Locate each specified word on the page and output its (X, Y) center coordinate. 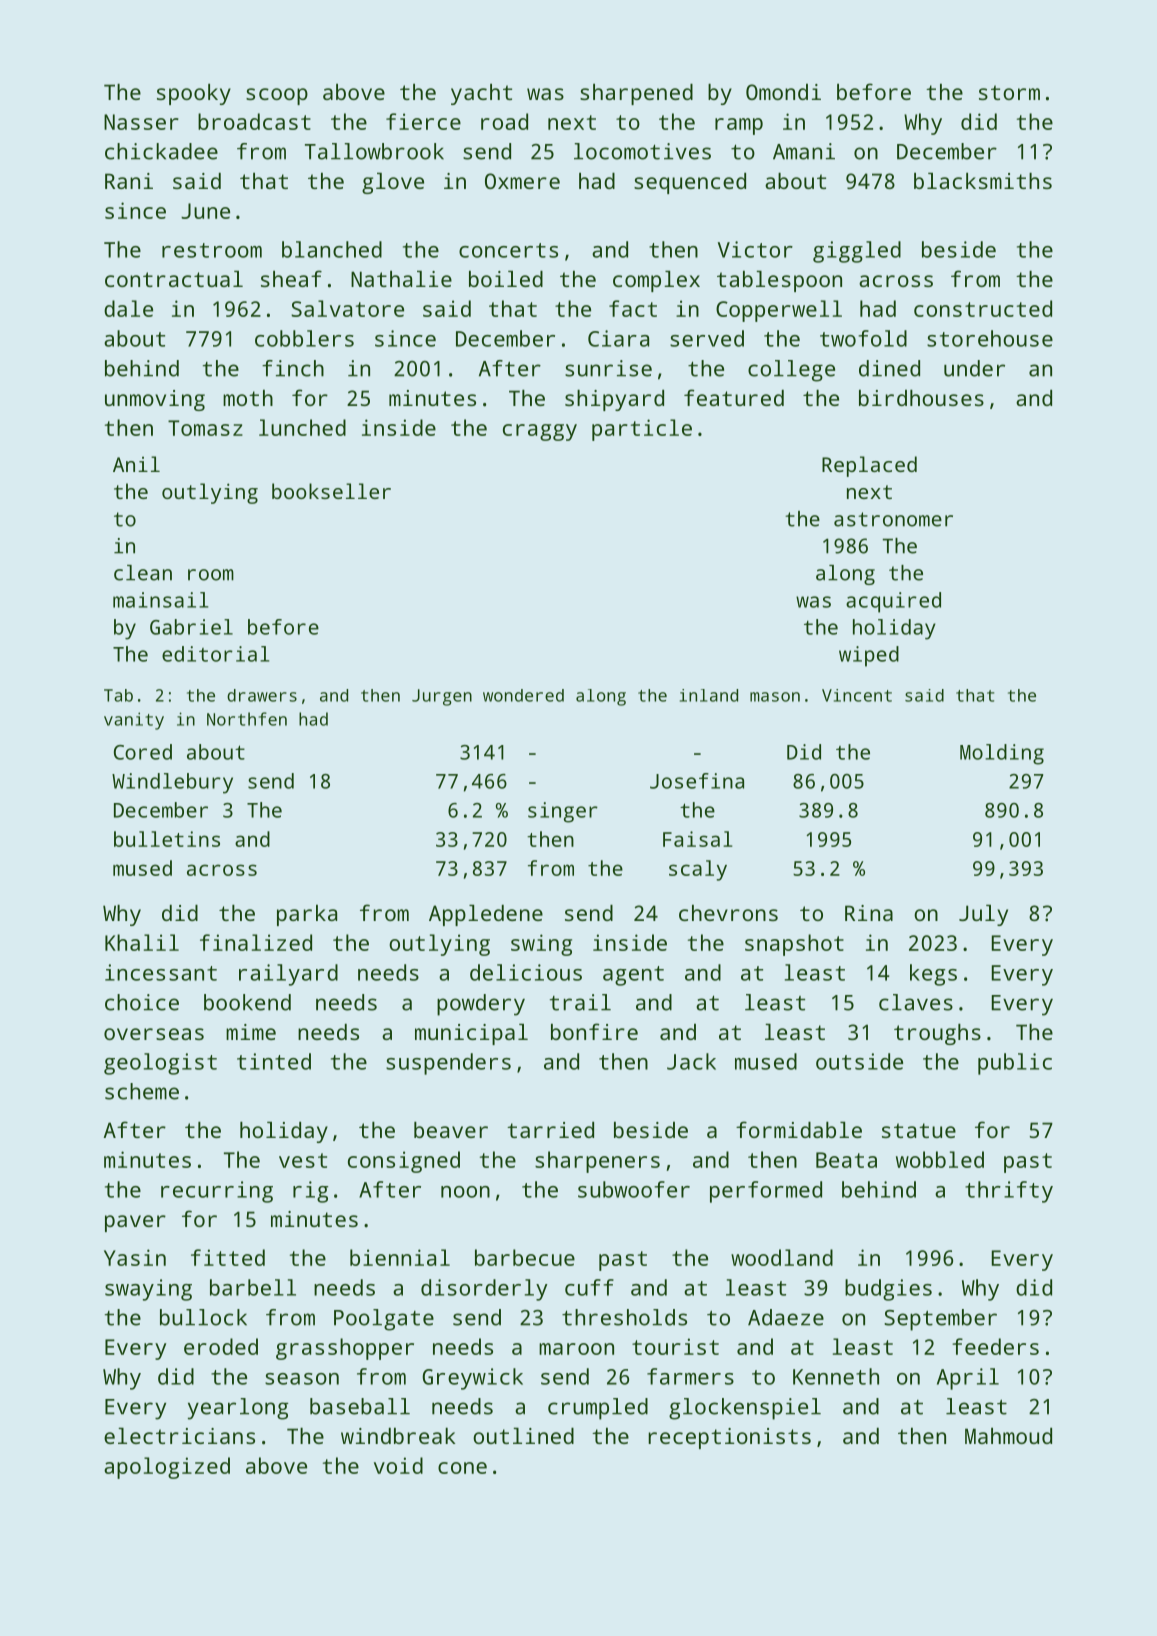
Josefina (697, 781)
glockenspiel (745, 1409)
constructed (983, 308)
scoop (277, 96)
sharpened (636, 94)
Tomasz (205, 428)
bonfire (594, 1031)
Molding (1002, 754)
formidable (799, 1129)
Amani (804, 151)
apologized (167, 1468)
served (707, 338)
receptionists (730, 1438)
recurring (217, 1192)
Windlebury (172, 783)
